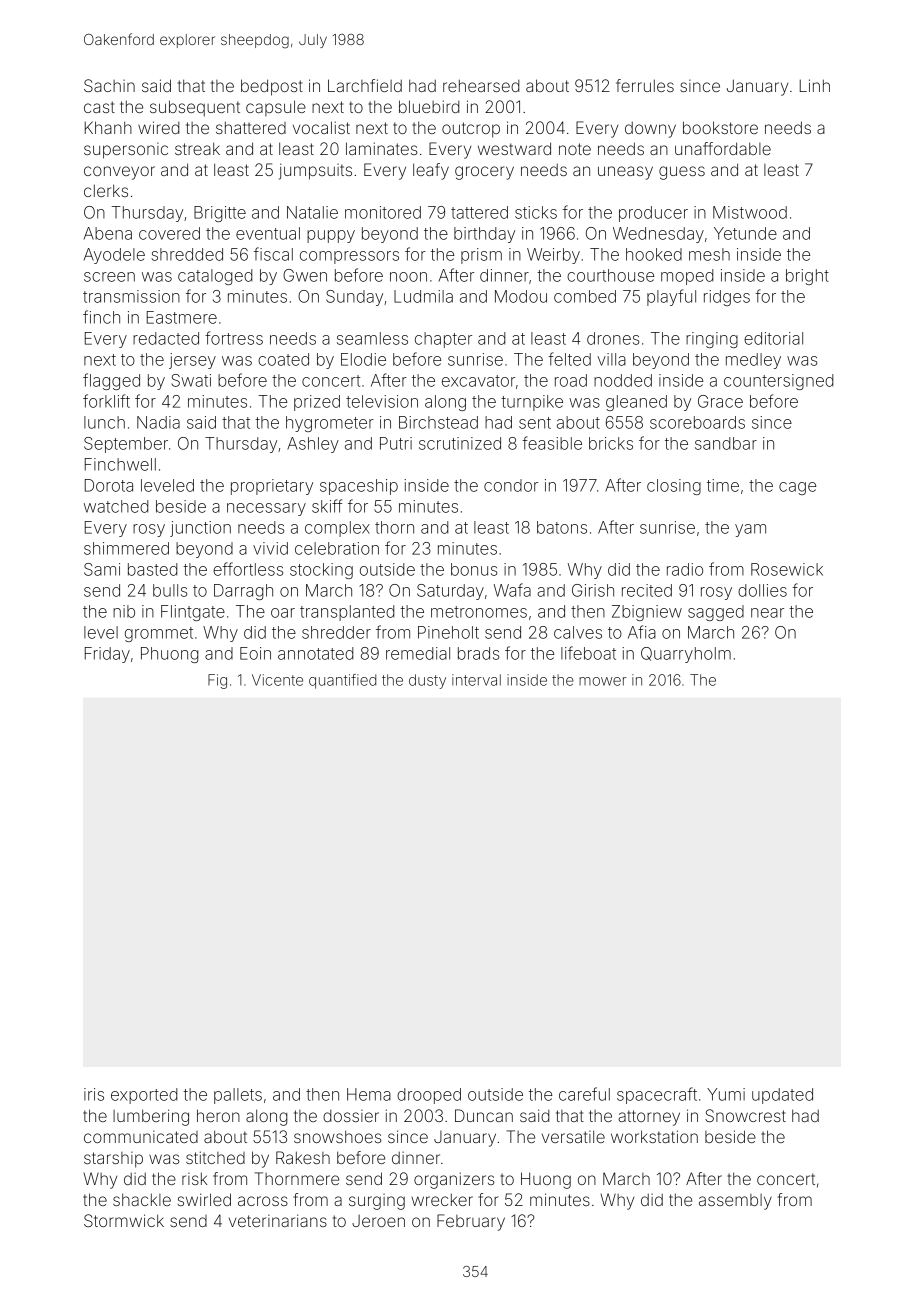  What do you see at coordinates (474, 569) in the screenshot?
I see `bonus` at bounding box center [474, 569].
